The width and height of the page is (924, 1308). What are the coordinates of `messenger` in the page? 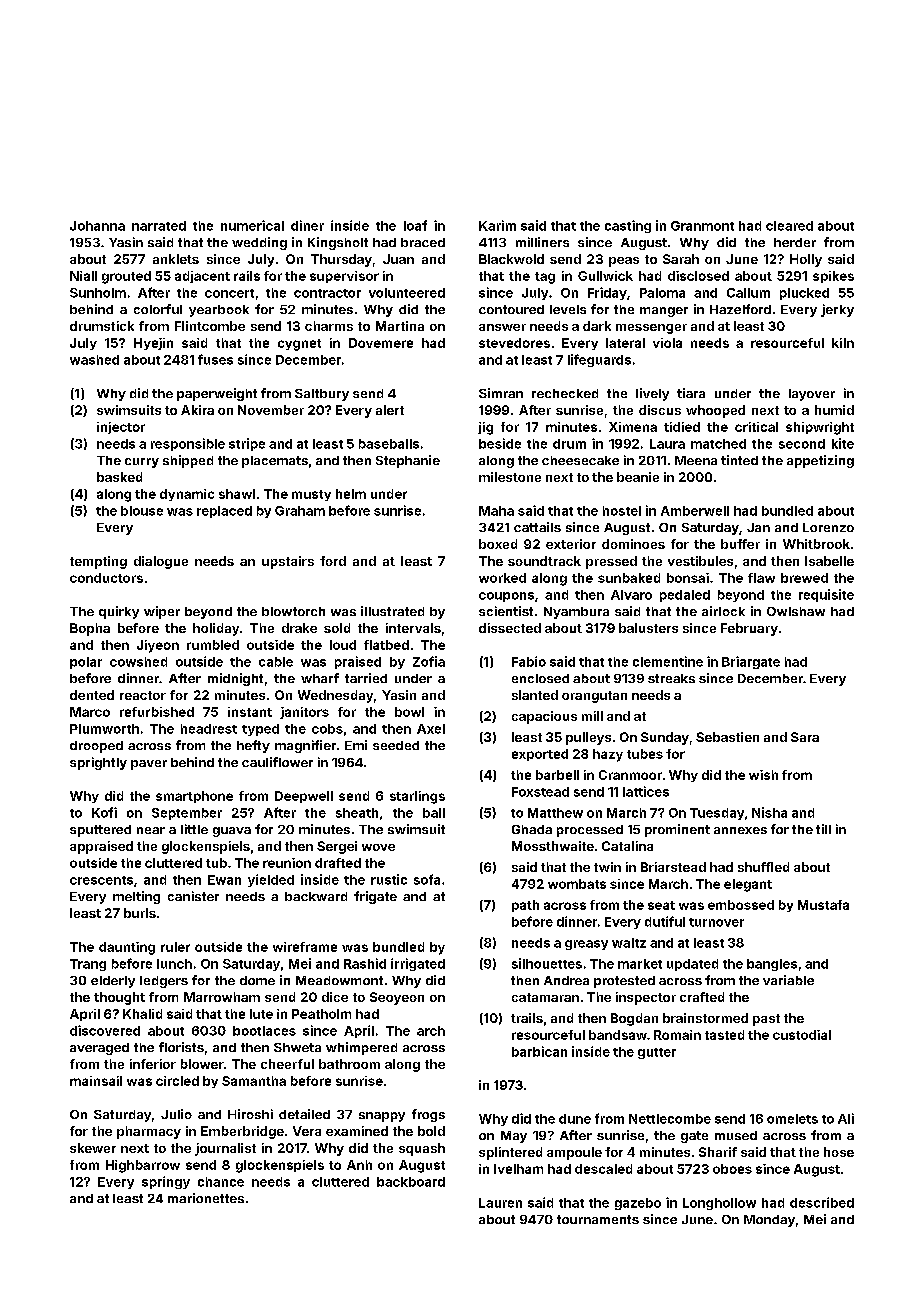 It's located at (651, 329).
